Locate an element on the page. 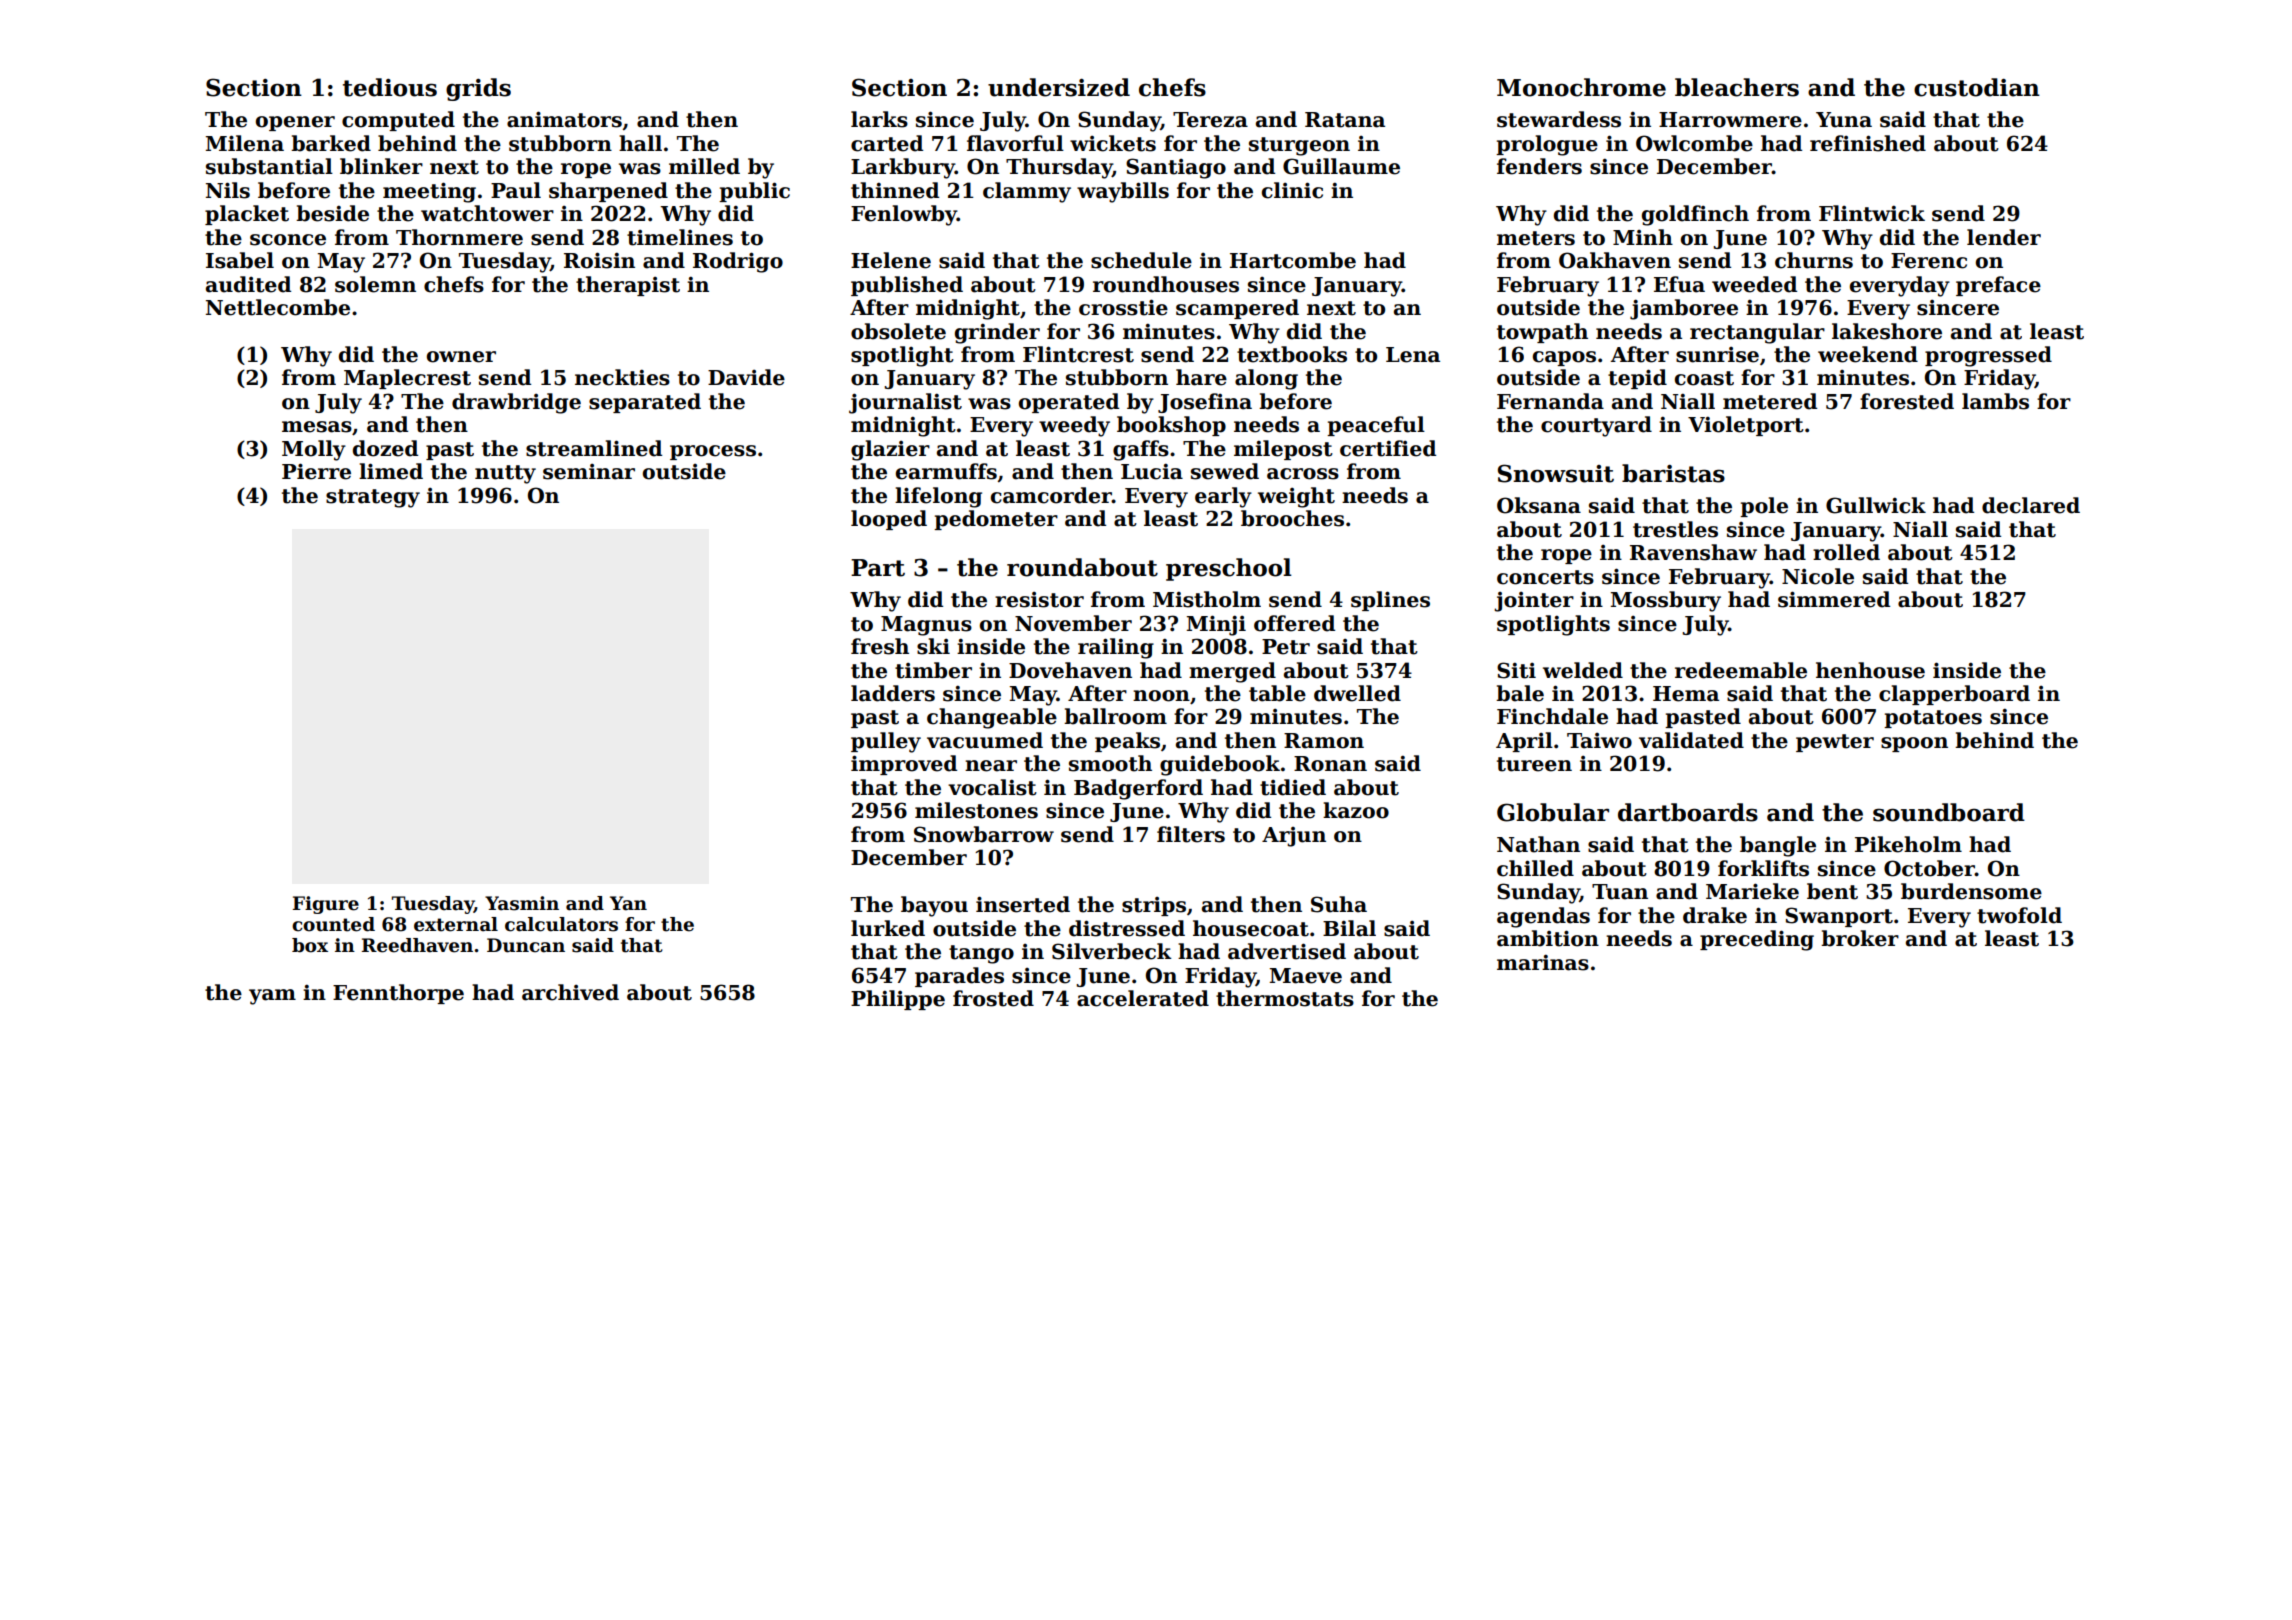  pulley is located at coordinates (886, 742).
